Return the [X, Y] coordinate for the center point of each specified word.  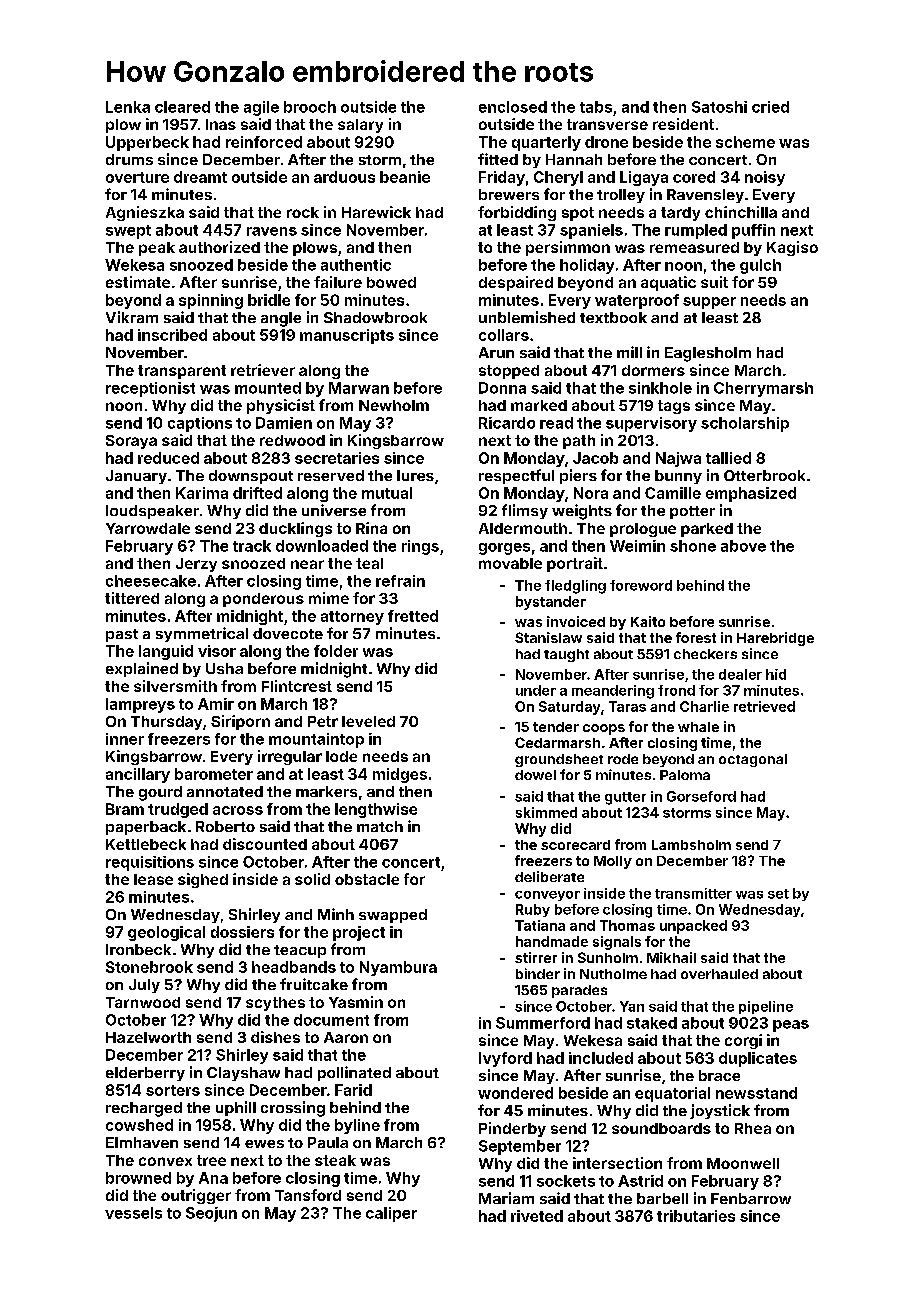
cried [770, 107]
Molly [613, 862]
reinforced [264, 142]
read [556, 423]
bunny [678, 477]
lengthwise [376, 810]
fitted [498, 159]
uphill [236, 1108]
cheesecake [151, 581]
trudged [178, 810]
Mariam [506, 1198]
